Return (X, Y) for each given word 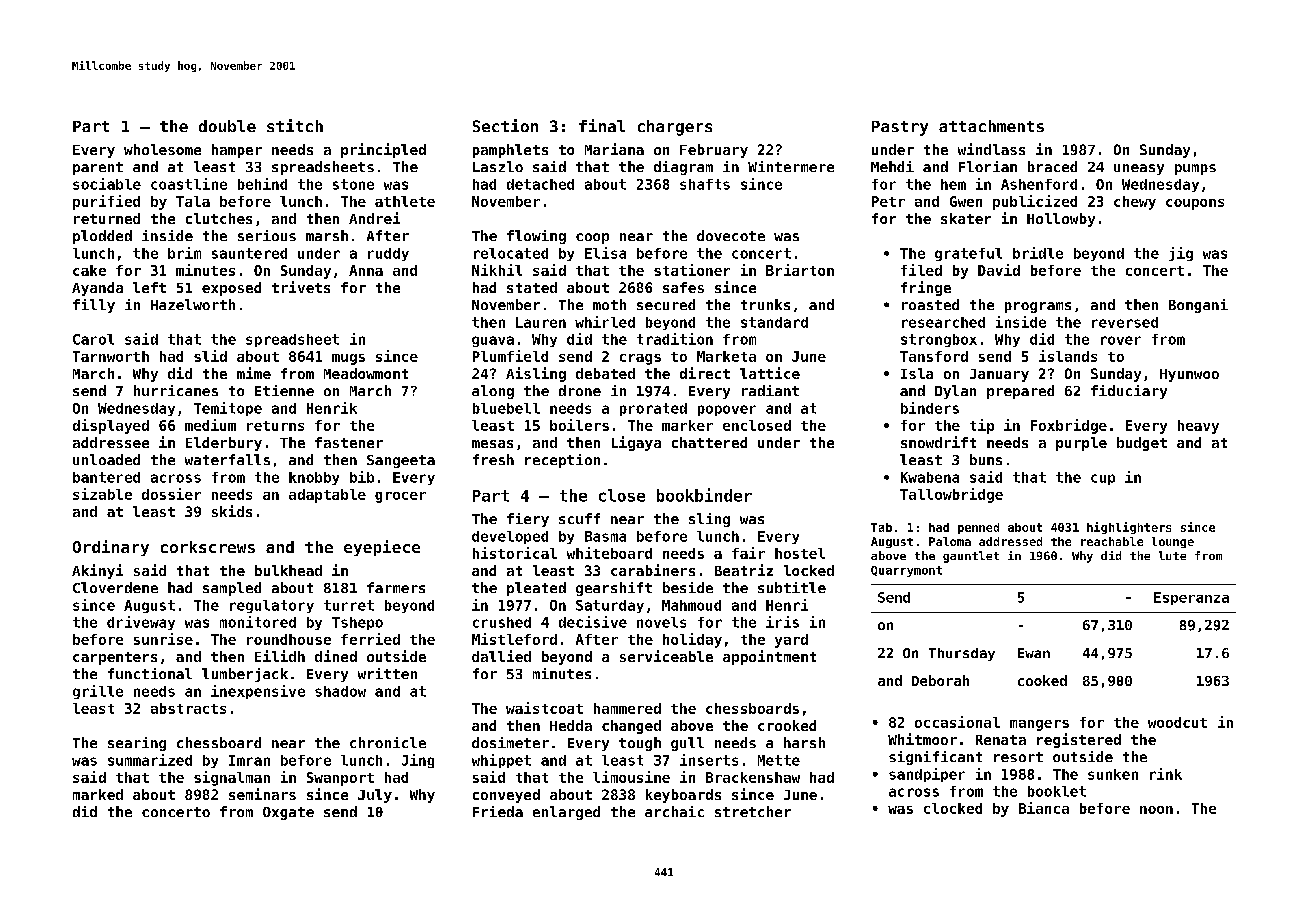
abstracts (188, 708)
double (227, 126)
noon (1156, 810)
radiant (770, 390)
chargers (675, 128)
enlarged (566, 813)
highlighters (1129, 528)
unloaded (106, 459)
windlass (991, 149)
